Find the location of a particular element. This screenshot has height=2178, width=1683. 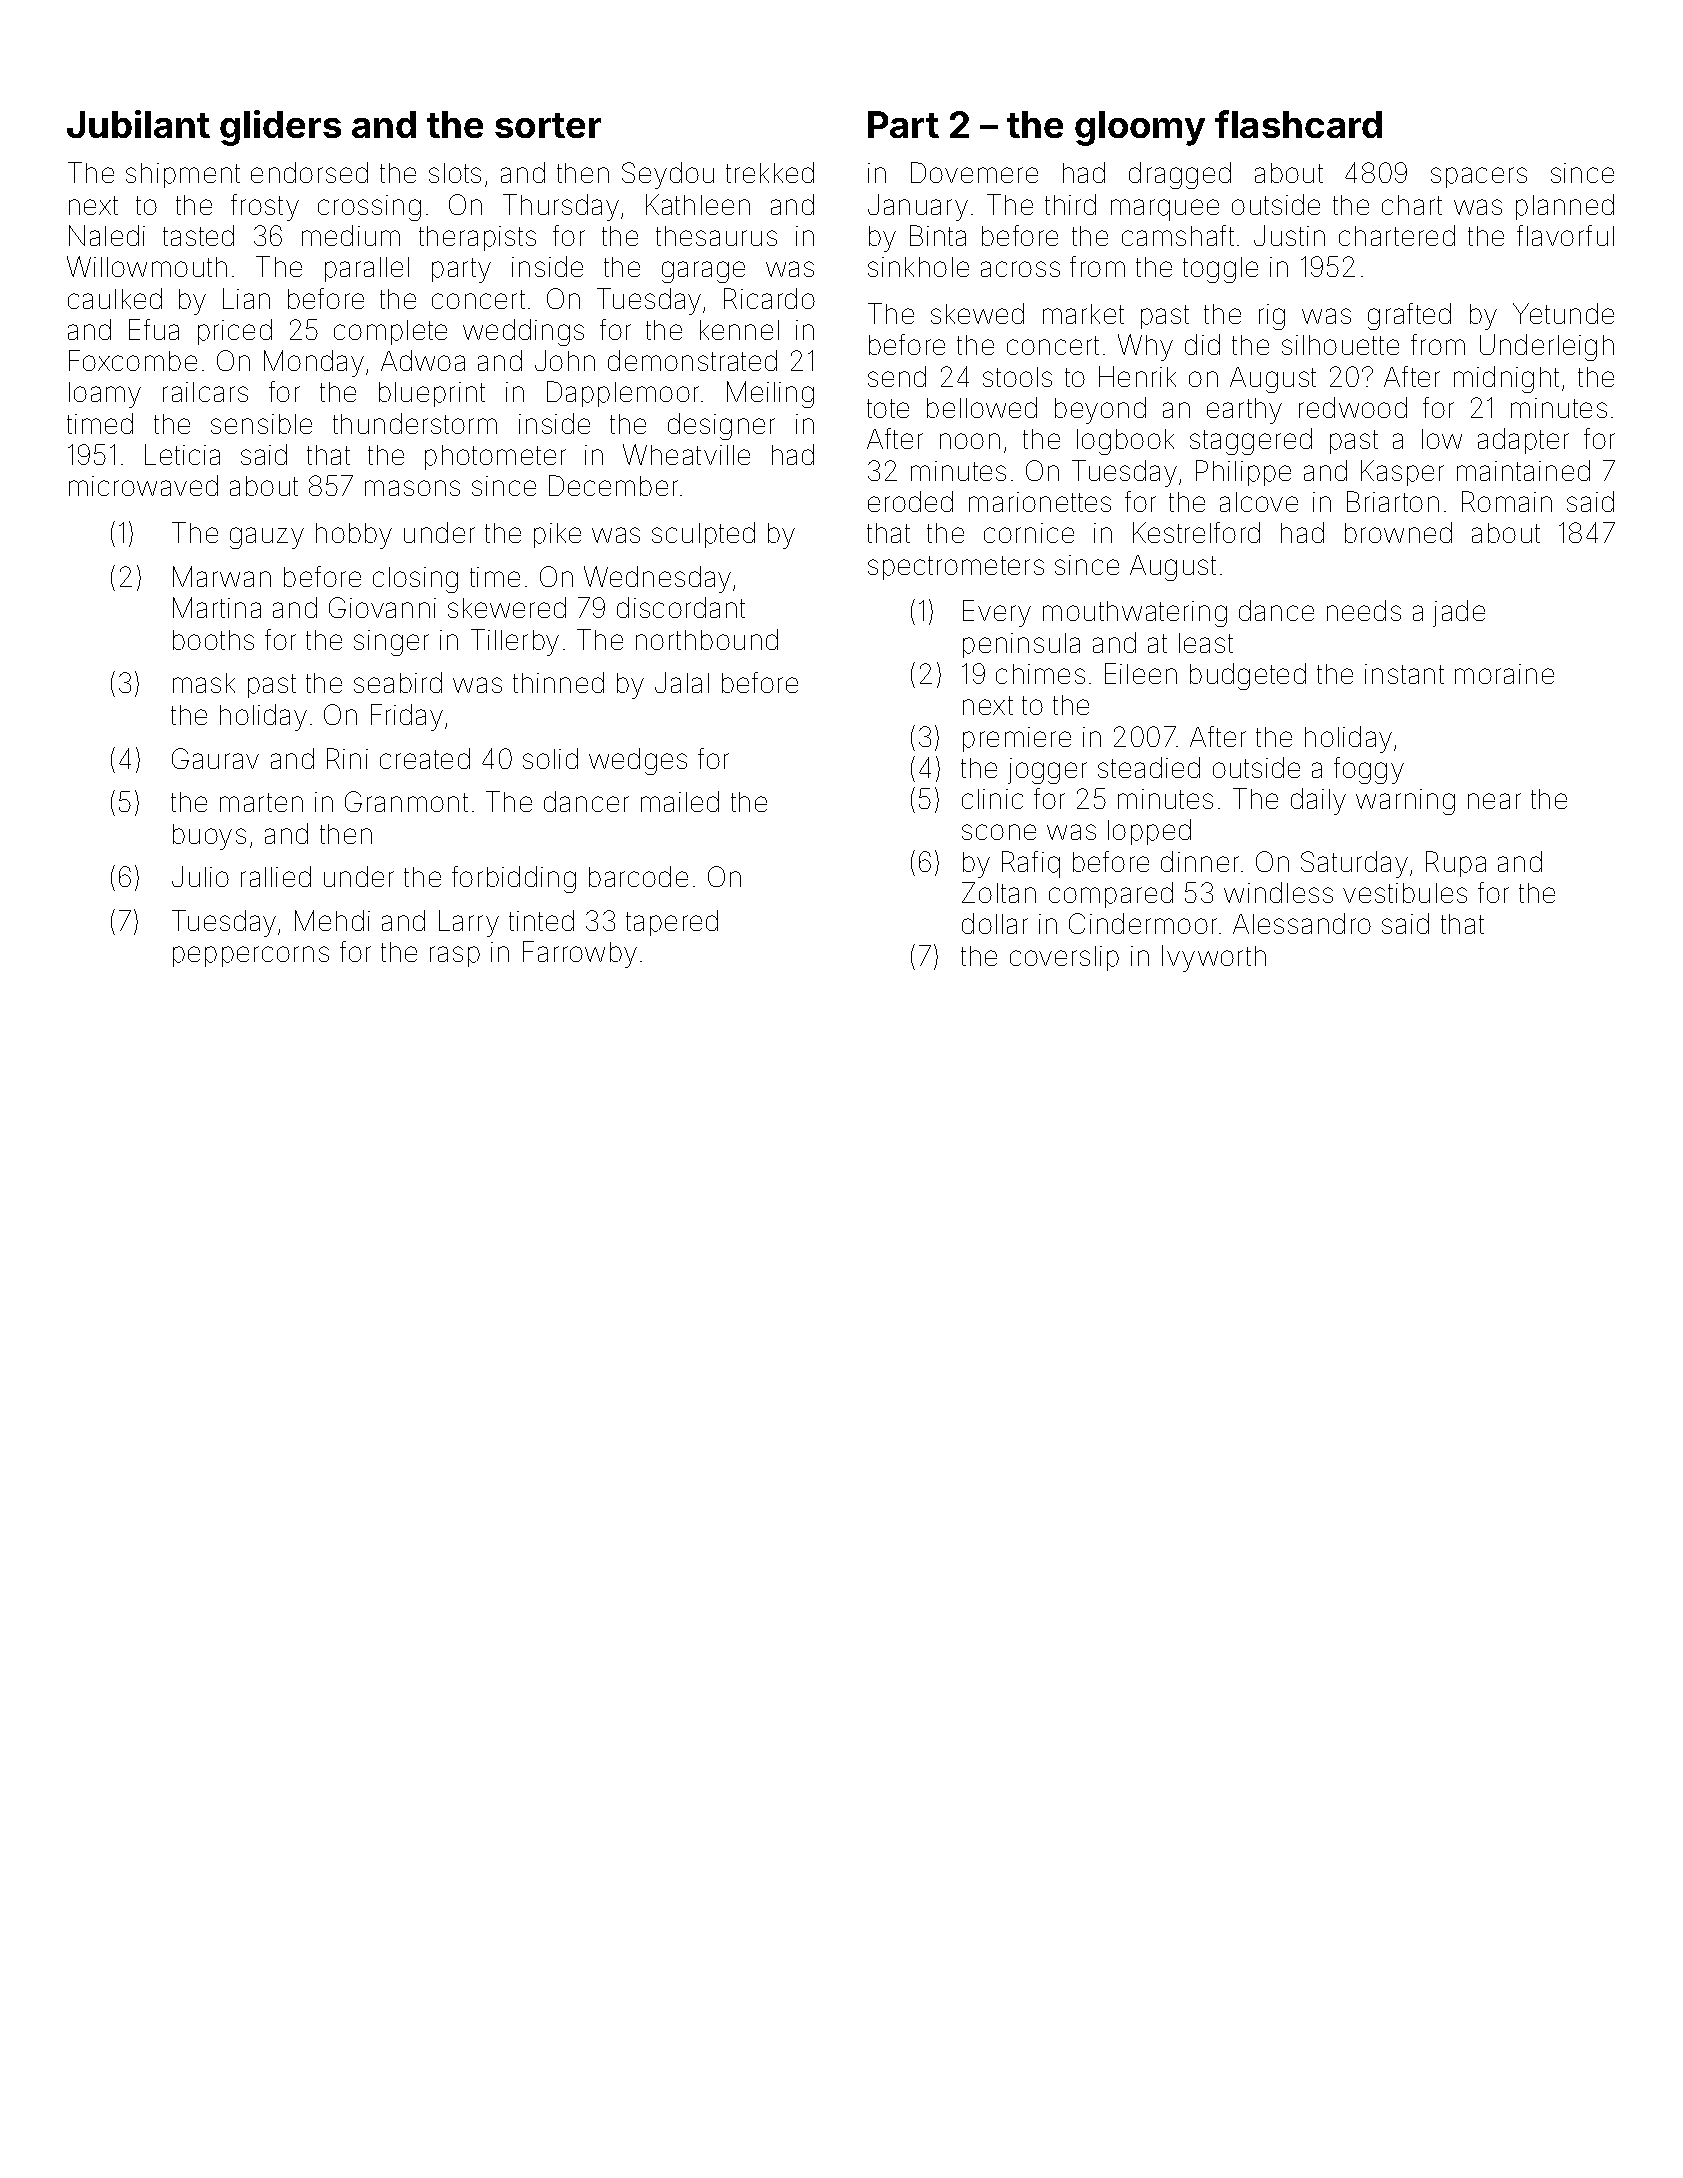

budgeted is located at coordinates (1248, 676).
